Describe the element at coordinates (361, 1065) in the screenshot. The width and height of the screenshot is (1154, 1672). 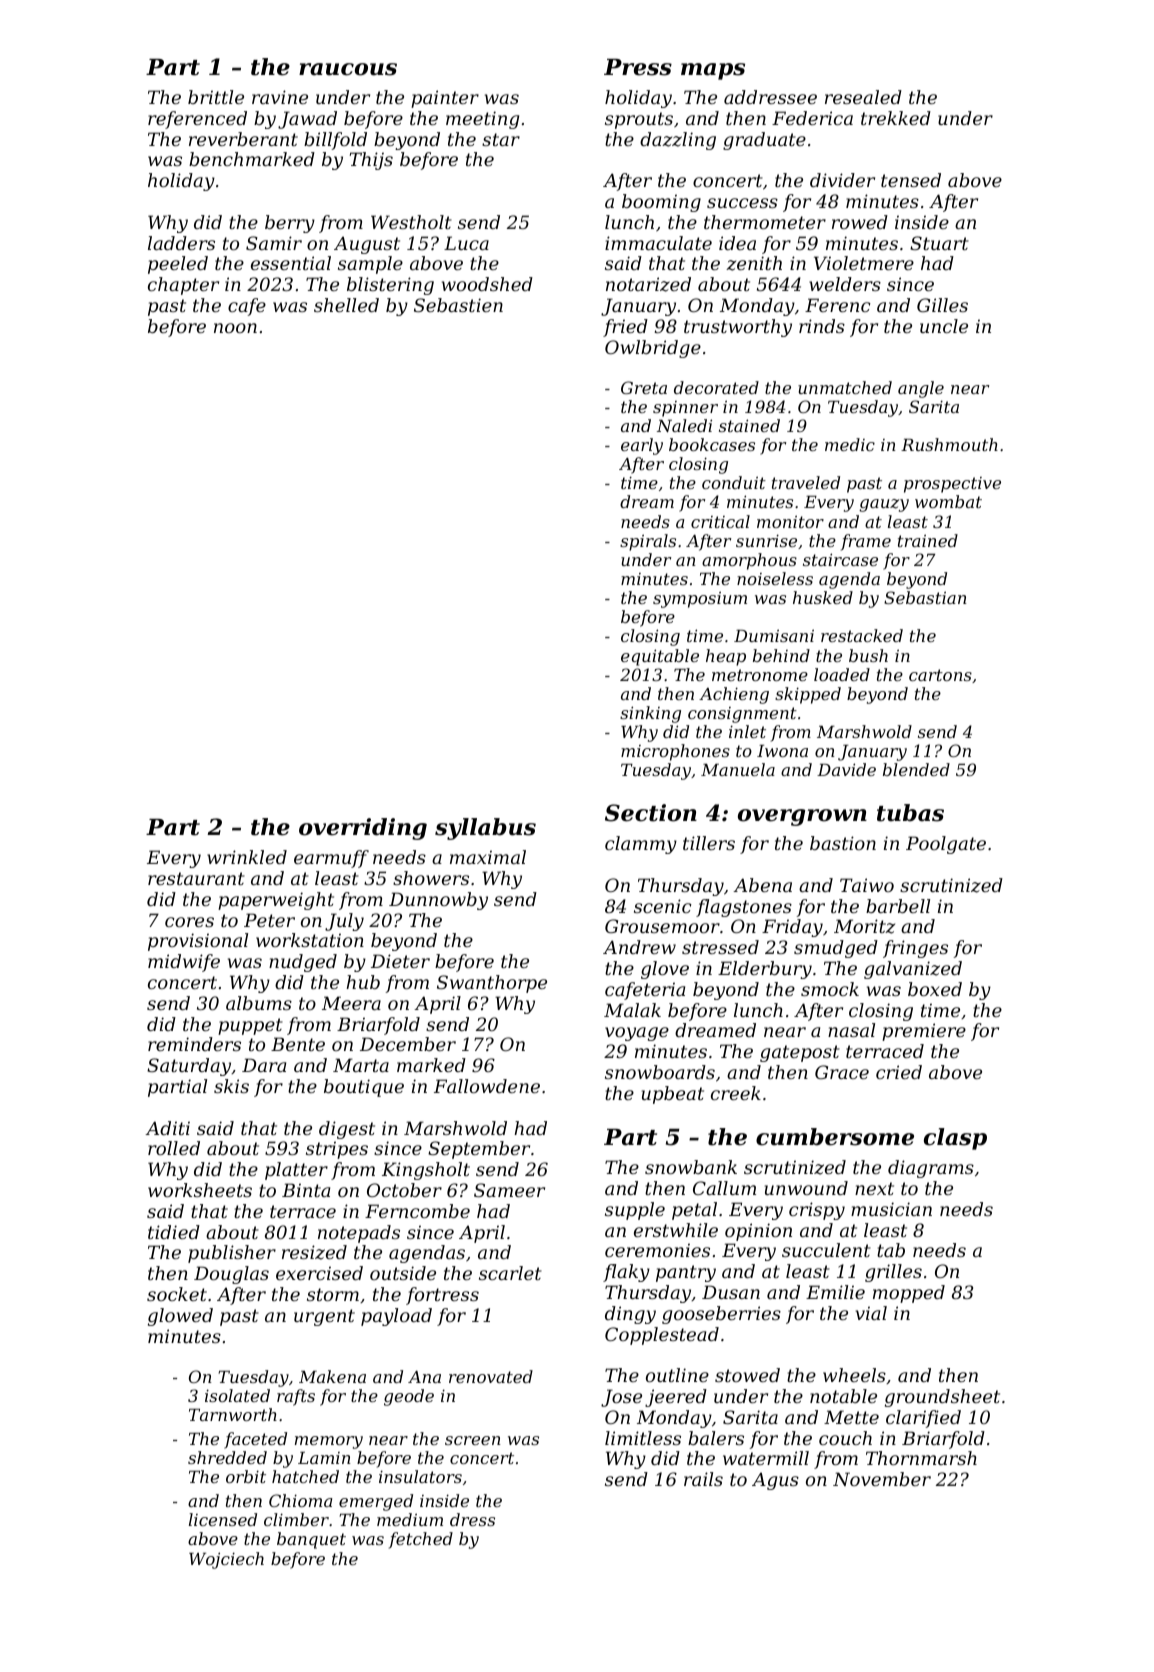
I see `Marta` at that location.
